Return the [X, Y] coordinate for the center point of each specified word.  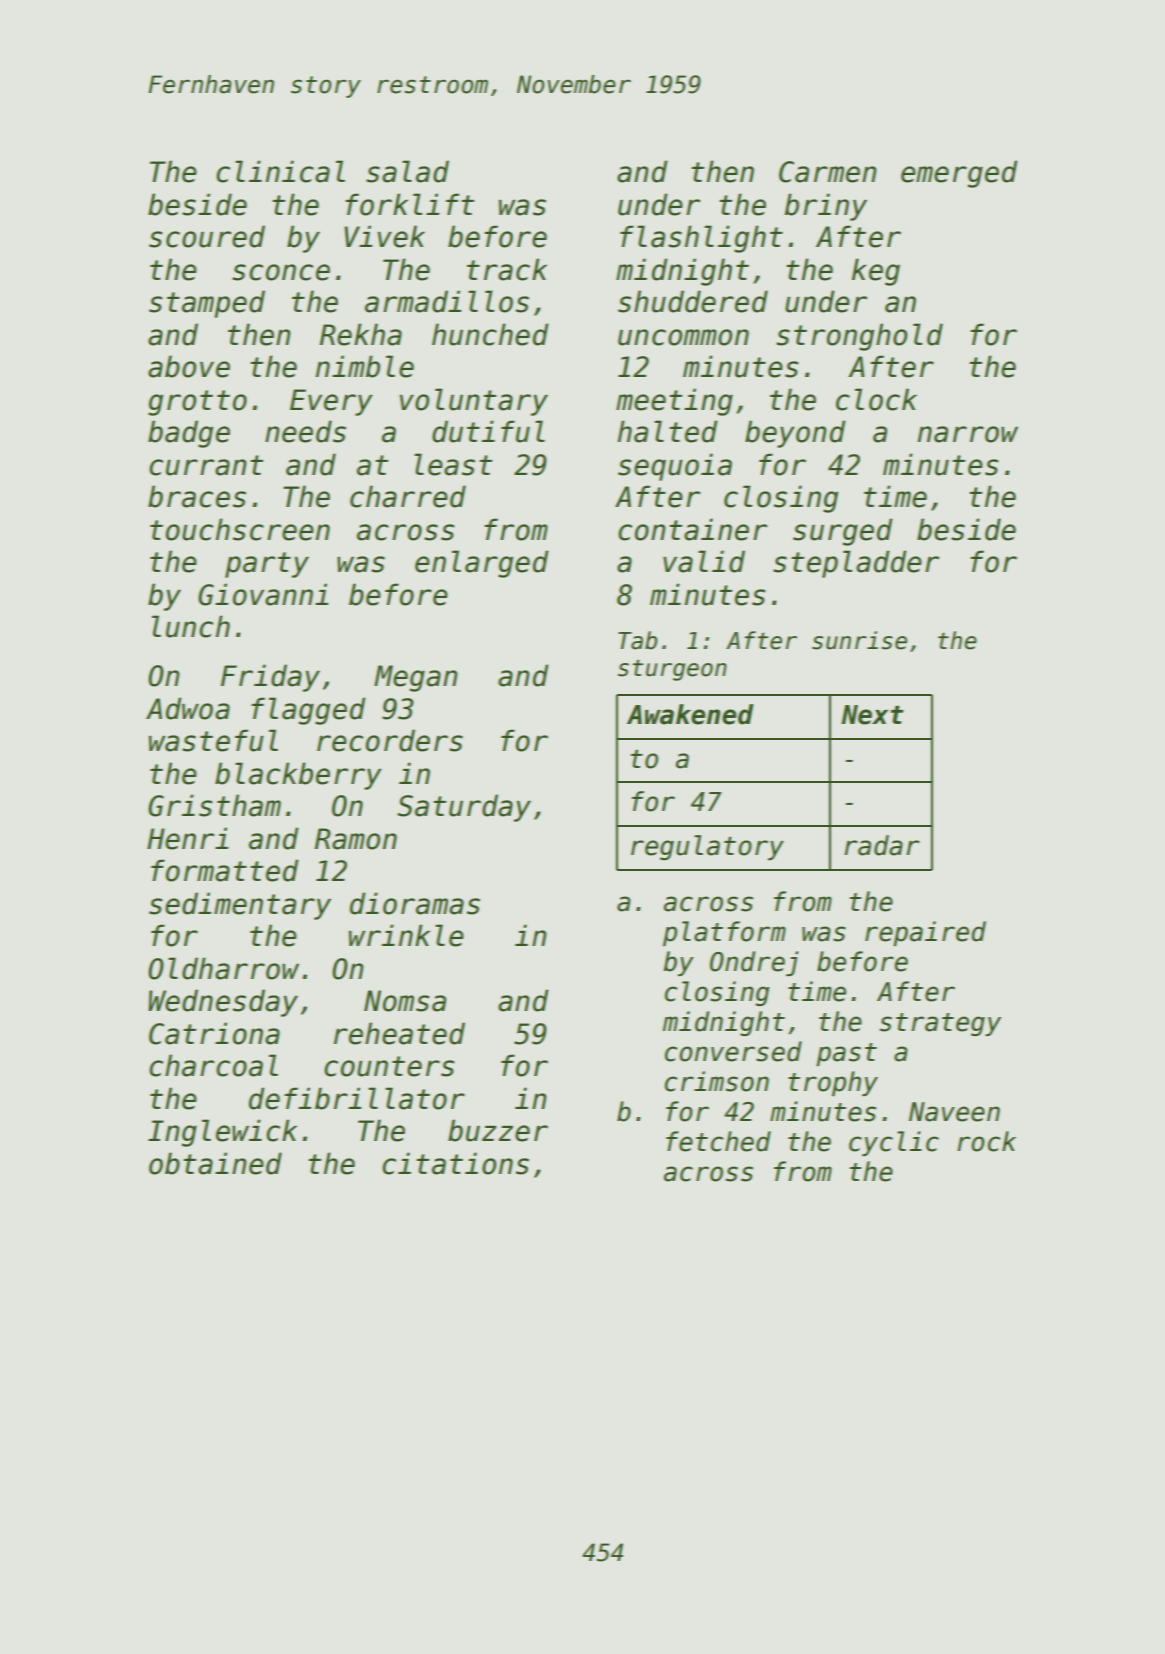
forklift [409, 204]
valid [704, 561]
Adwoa [188, 708]
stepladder [856, 564]
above [189, 366]
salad [407, 171]
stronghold [859, 337]
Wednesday [223, 1003]
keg [876, 272]
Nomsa [405, 1001]
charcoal [213, 1065]
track [507, 269]
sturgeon [672, 670]
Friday [270, 678]
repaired [925, 933]
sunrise [859, 640]
